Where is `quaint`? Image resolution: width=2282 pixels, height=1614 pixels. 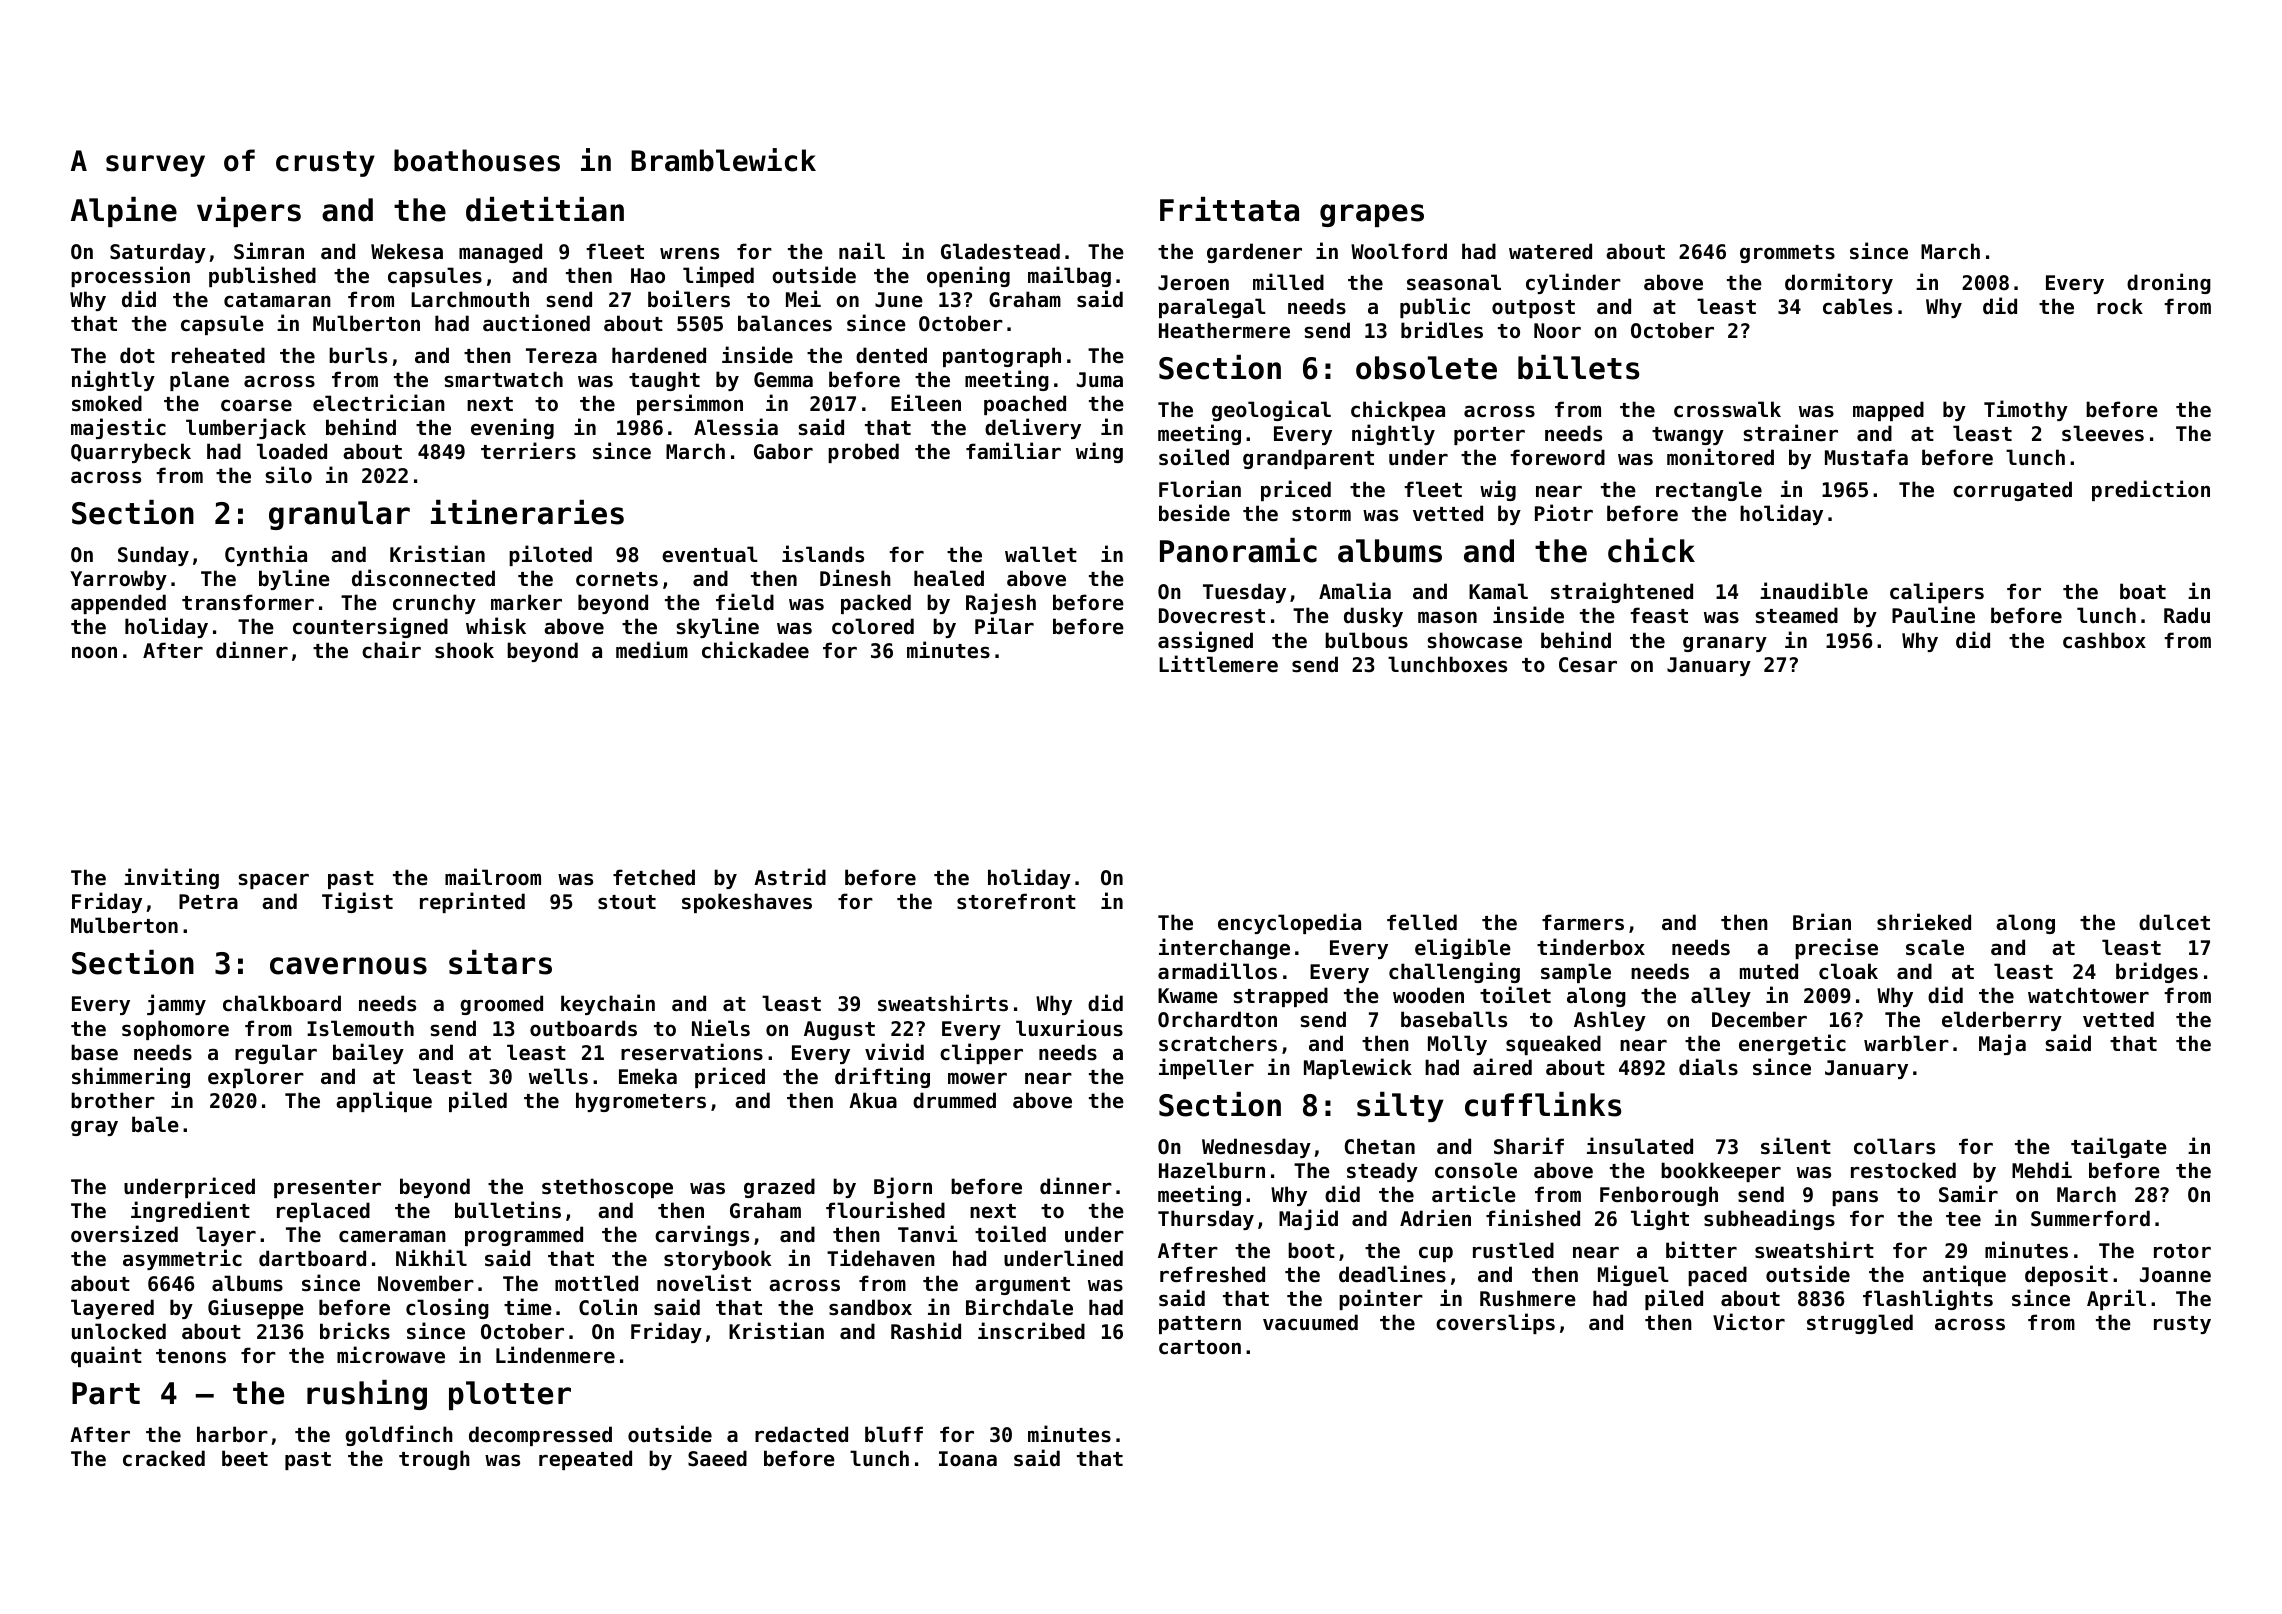
quaint is located at coordinates (106, 1356).
